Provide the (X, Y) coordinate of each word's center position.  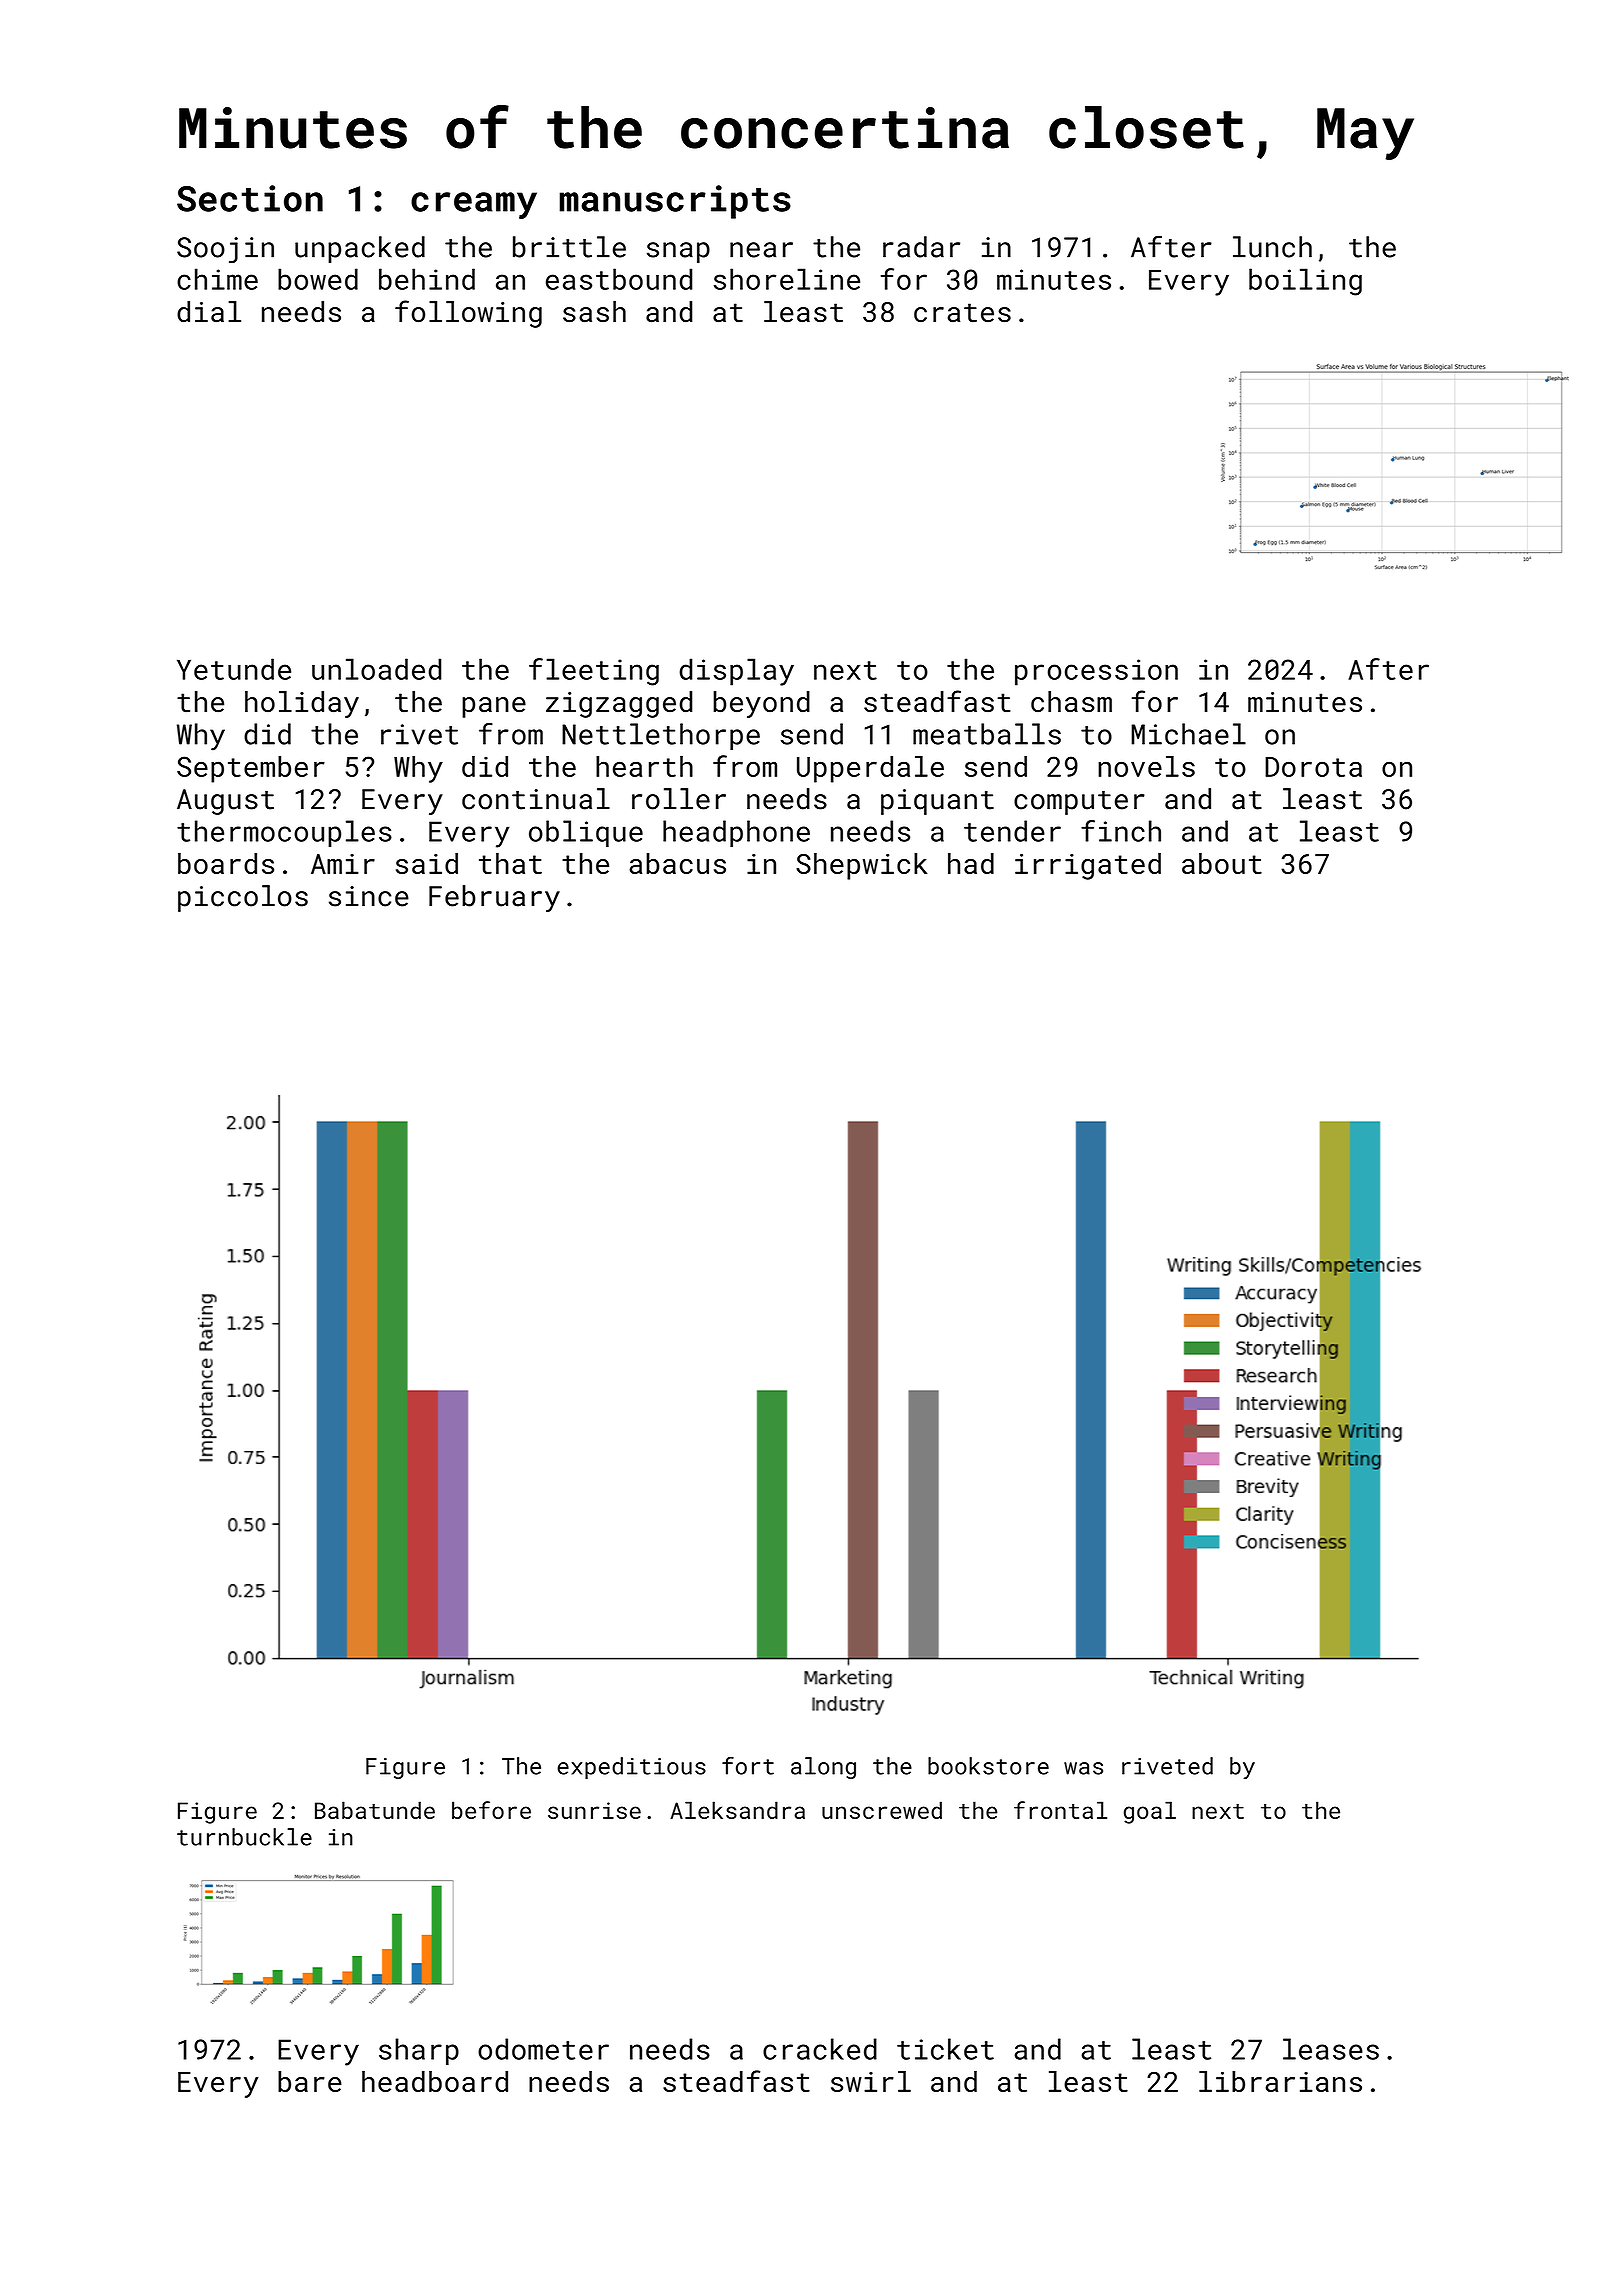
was (1083, 1768)
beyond (761, 704)
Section (250, 198)
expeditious (631, 1768)
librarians (1280, 2081)
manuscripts (675, 202)
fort (748, 1765)
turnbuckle (244, 1837)
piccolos (243, 898)
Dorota (1313, 767)
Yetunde (234, 669)
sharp (419, 2051)
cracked (820, 2049)
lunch (1272, 247)
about (1222, 863)
